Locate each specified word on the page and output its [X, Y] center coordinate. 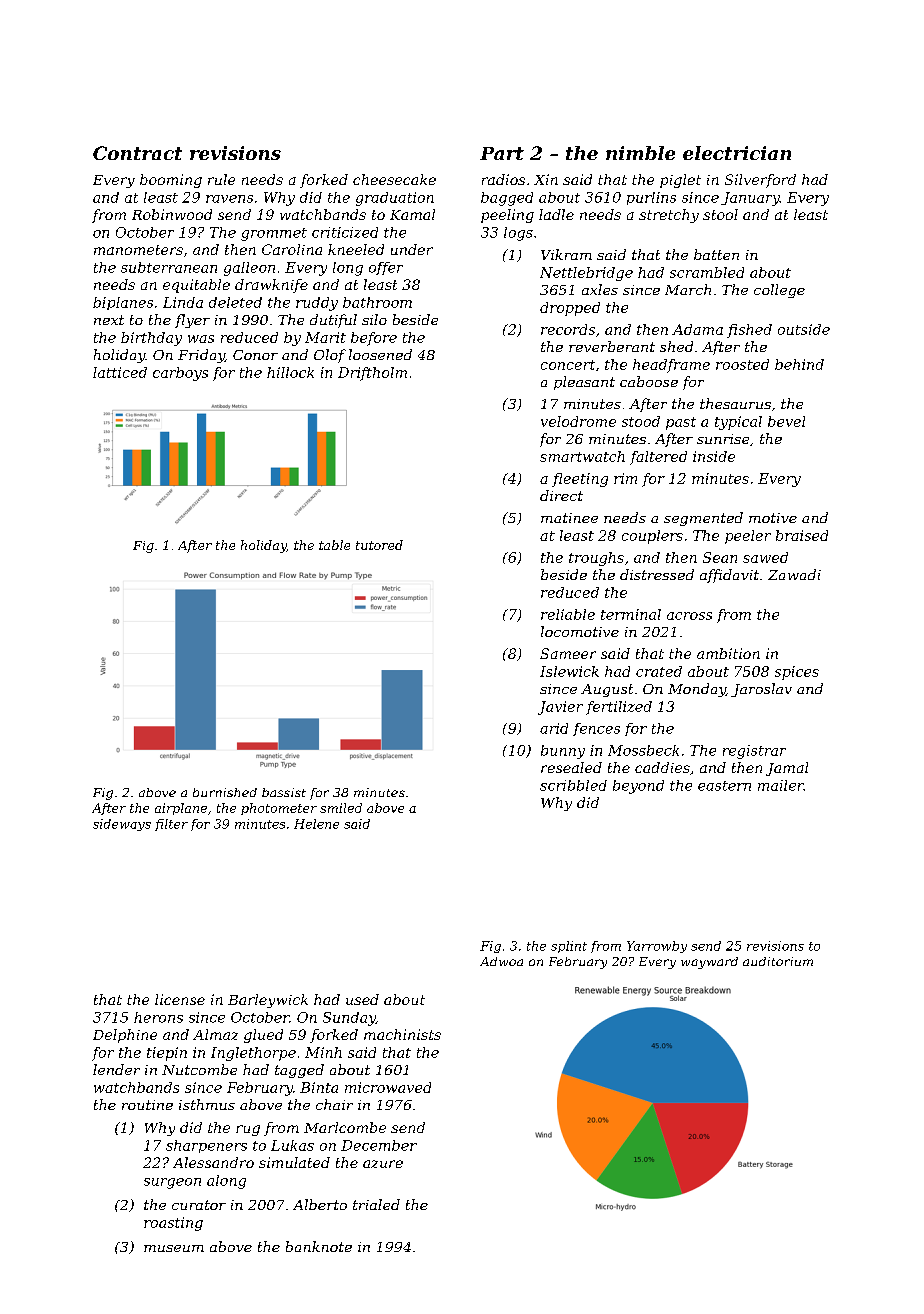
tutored [379, 545]
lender [116, 1069]
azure [383, 1164]
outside [804, 329]
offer [386, 268]
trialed [376, 1204]
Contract [137, 153]
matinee [569, 518]
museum [174, 1248]
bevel [786, 421]
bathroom [377, 302]
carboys [180, 374]
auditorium [778, 961]
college [779, 291]
